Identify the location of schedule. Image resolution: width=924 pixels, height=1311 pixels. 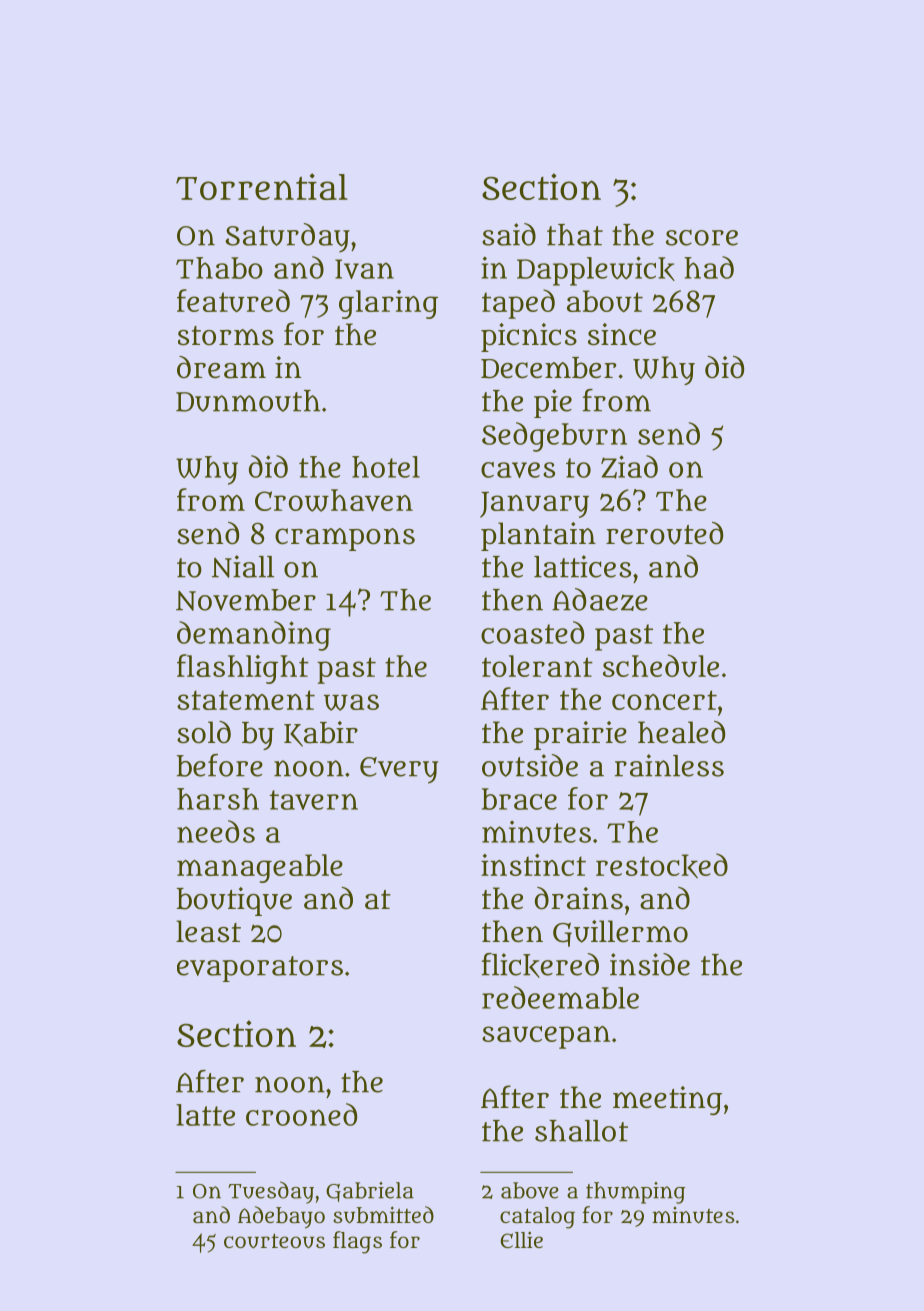
(661, 665).
